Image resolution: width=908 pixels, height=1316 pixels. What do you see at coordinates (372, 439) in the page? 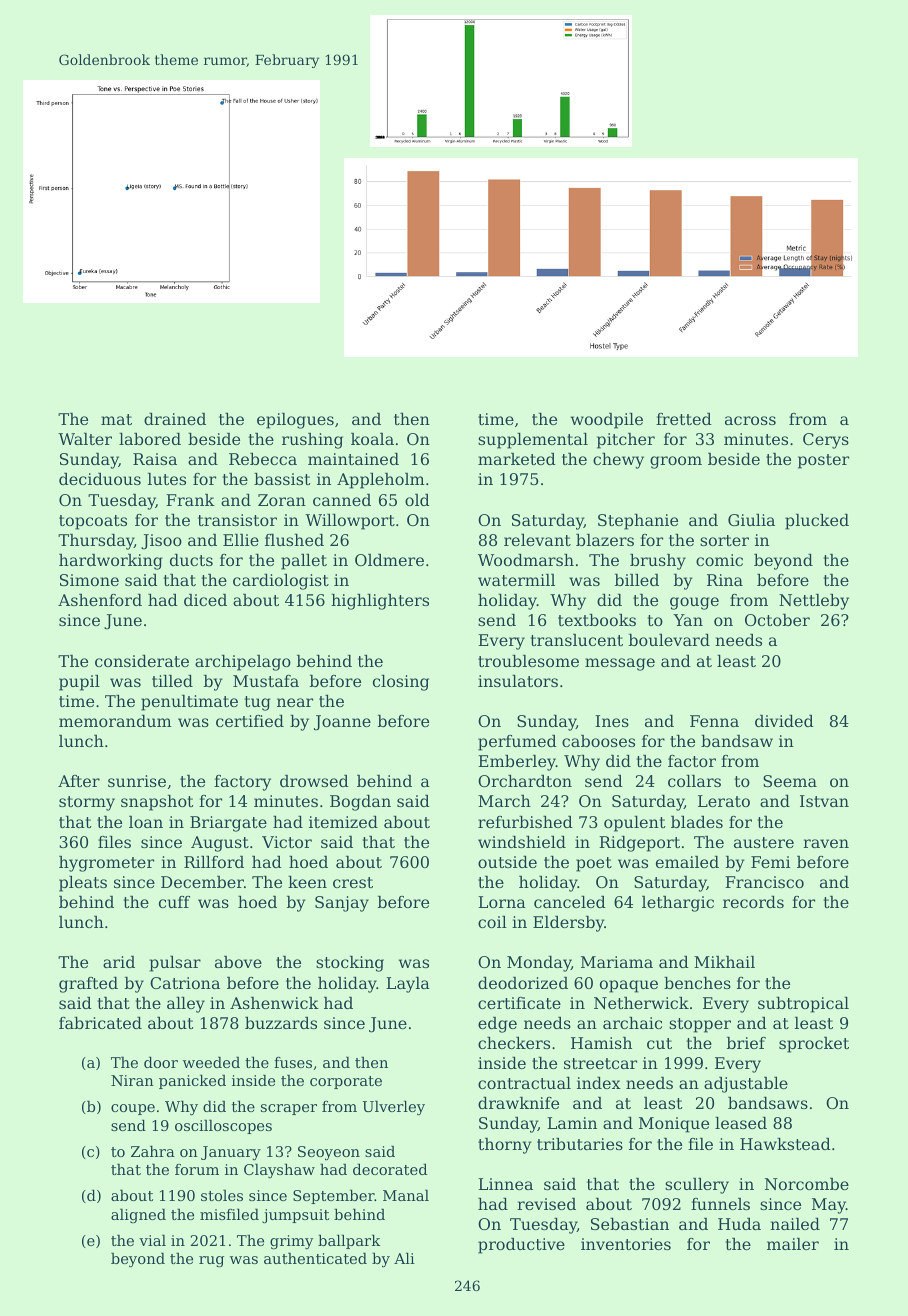
I see `koala` at bounding box center [372, 439].
